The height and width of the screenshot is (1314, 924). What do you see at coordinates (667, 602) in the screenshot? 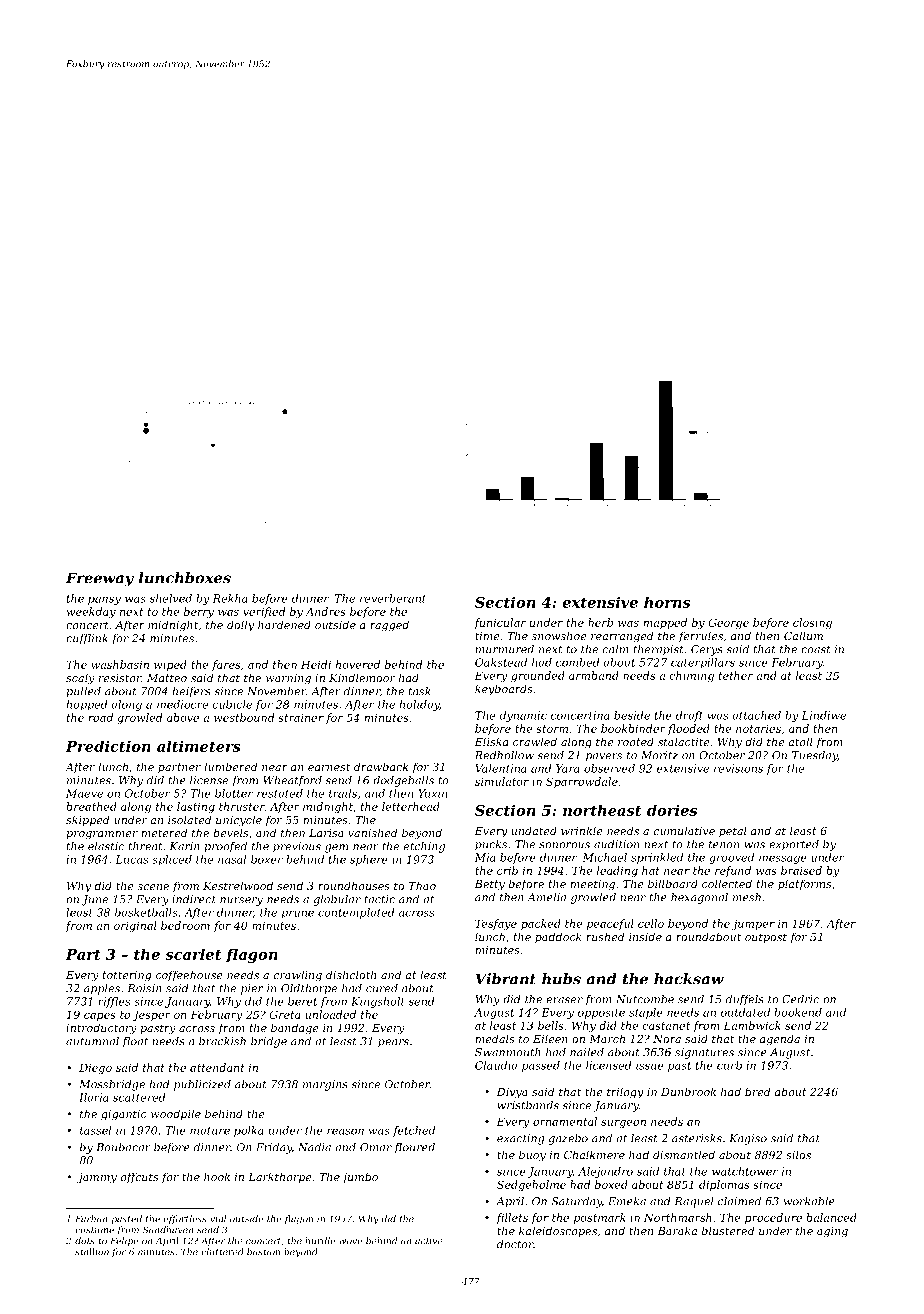
I see `horns` at bounding box center [667, 602].
